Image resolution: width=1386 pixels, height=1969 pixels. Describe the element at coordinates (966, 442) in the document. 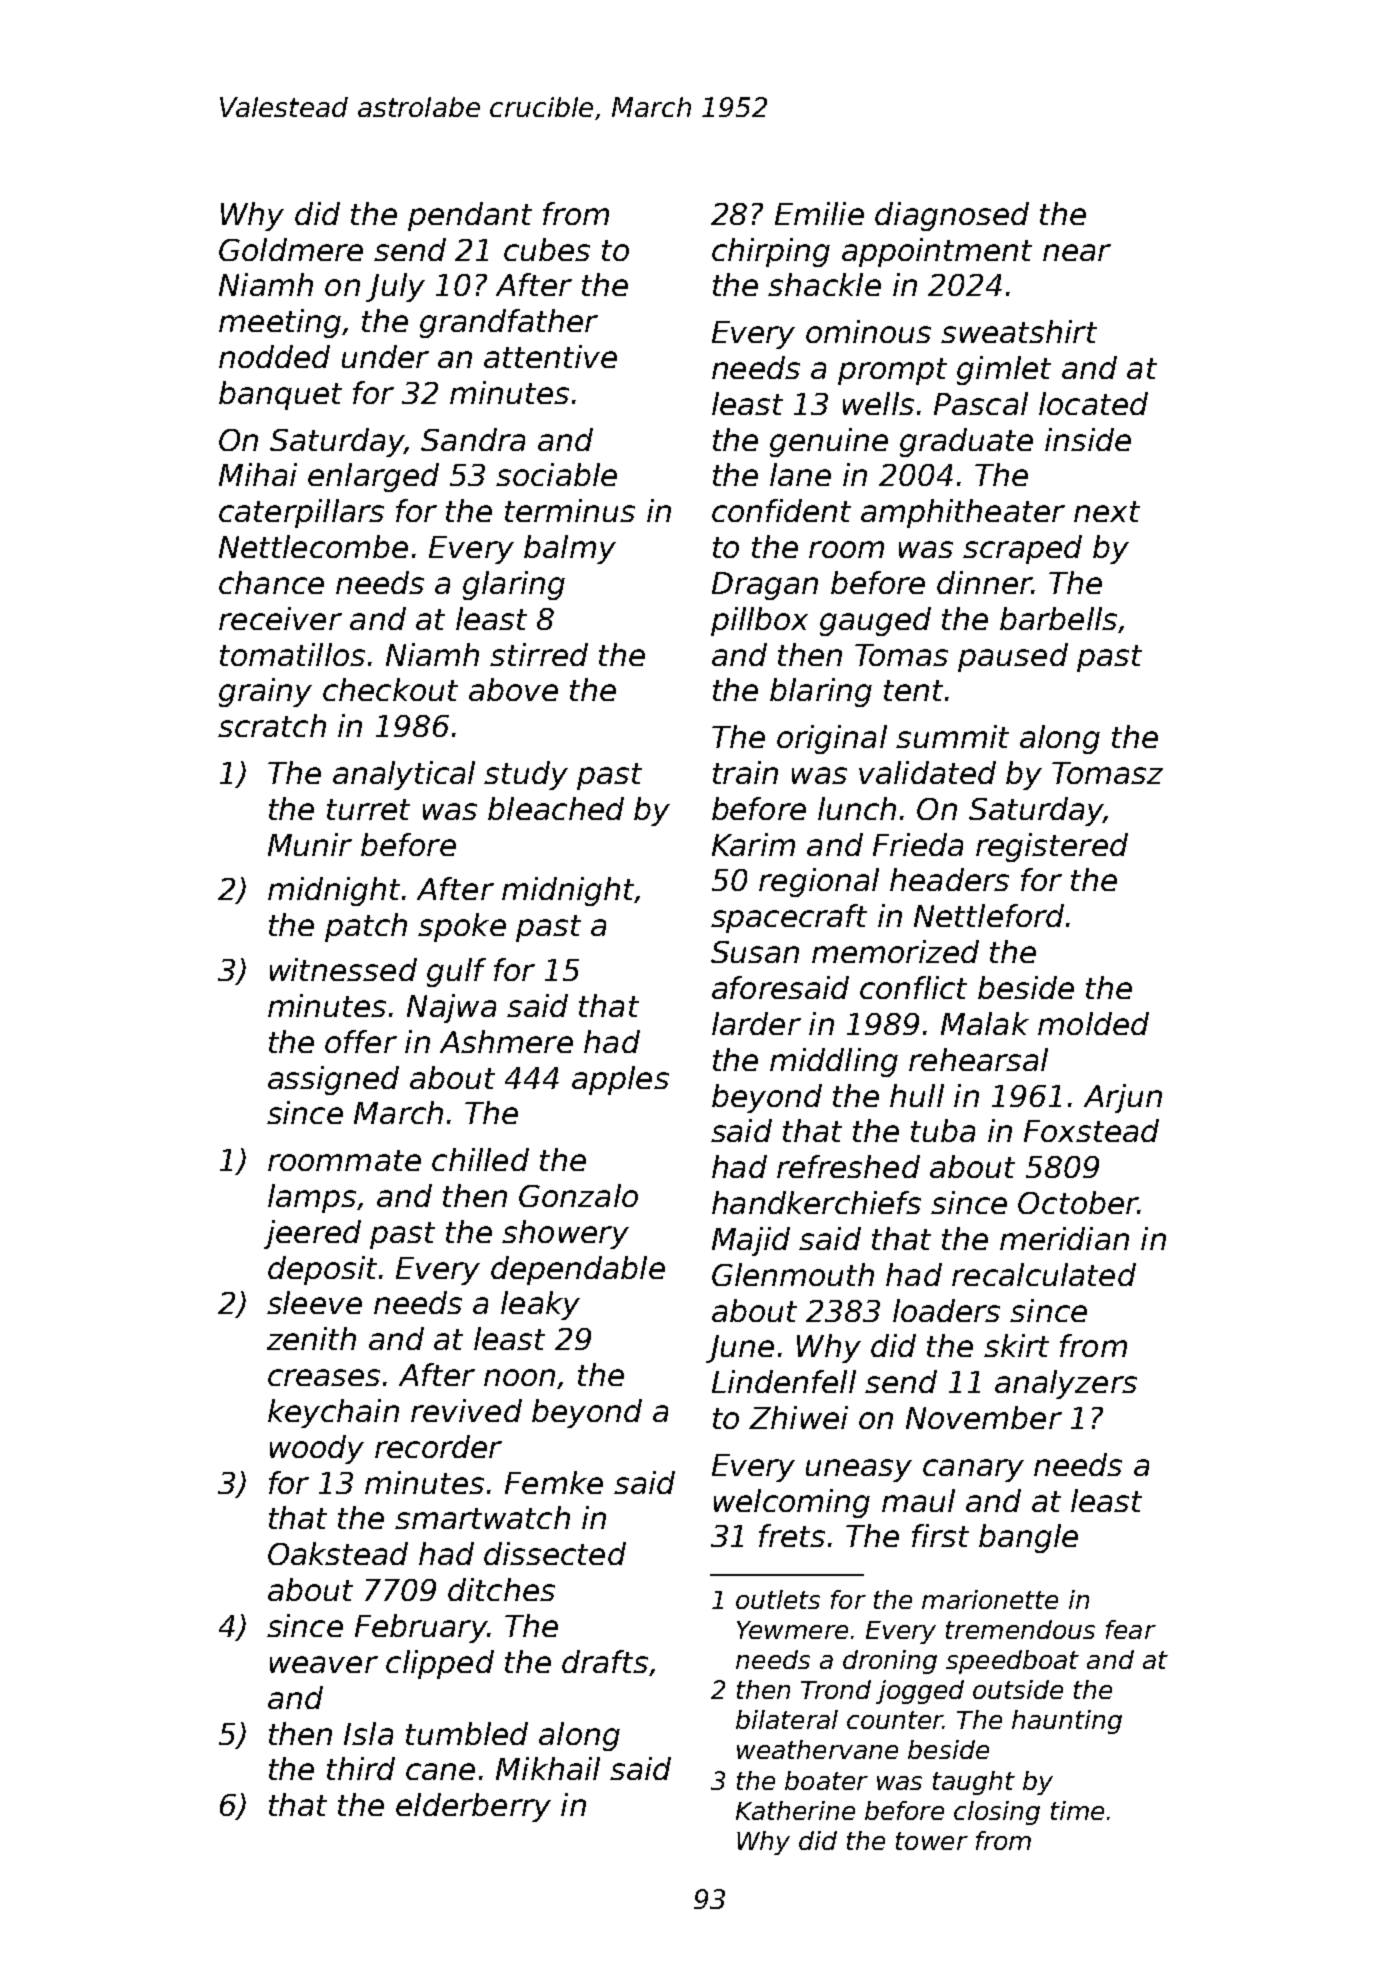

I see `graduate` at that location.
